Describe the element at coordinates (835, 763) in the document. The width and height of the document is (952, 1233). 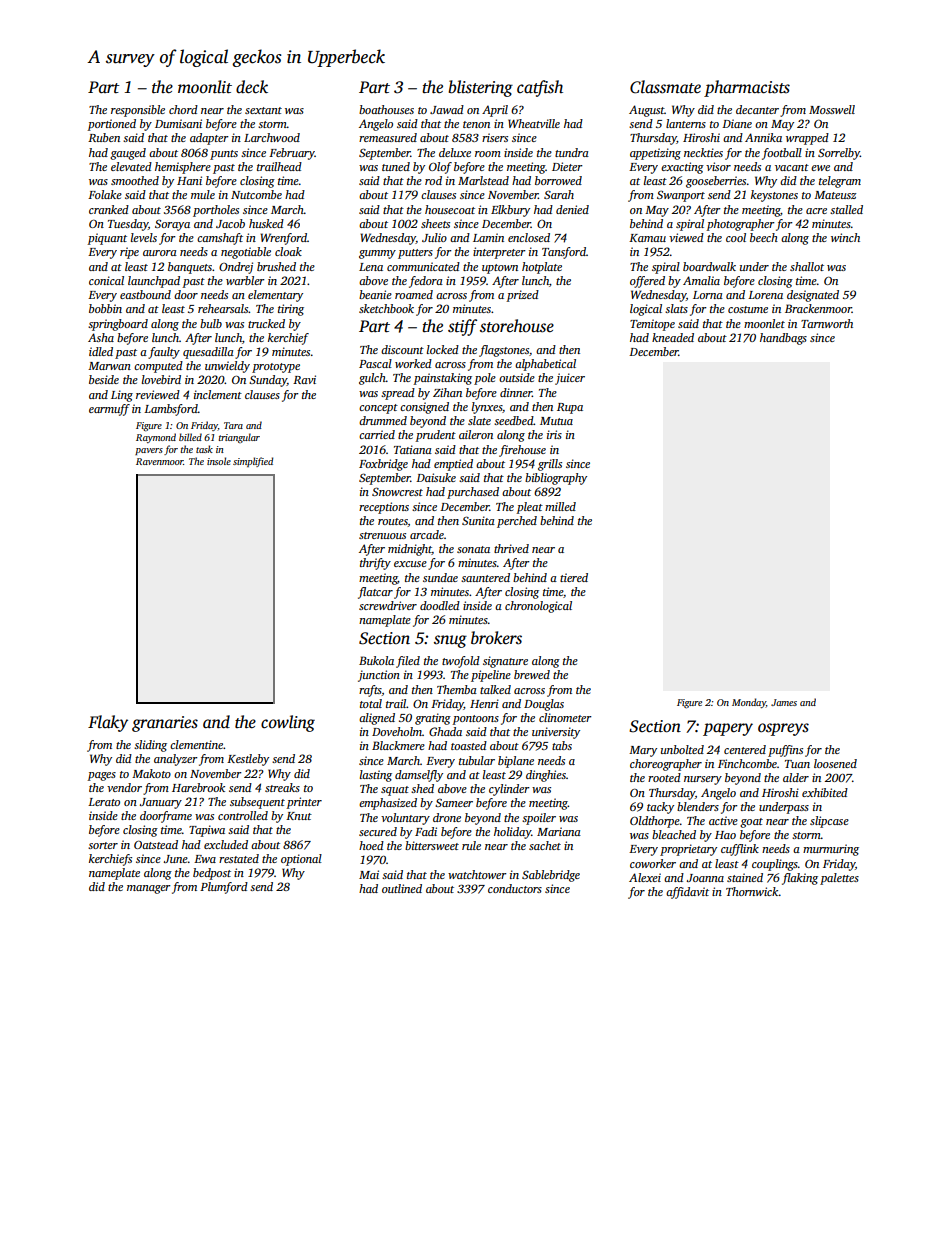
I see `loosened` at that location.
